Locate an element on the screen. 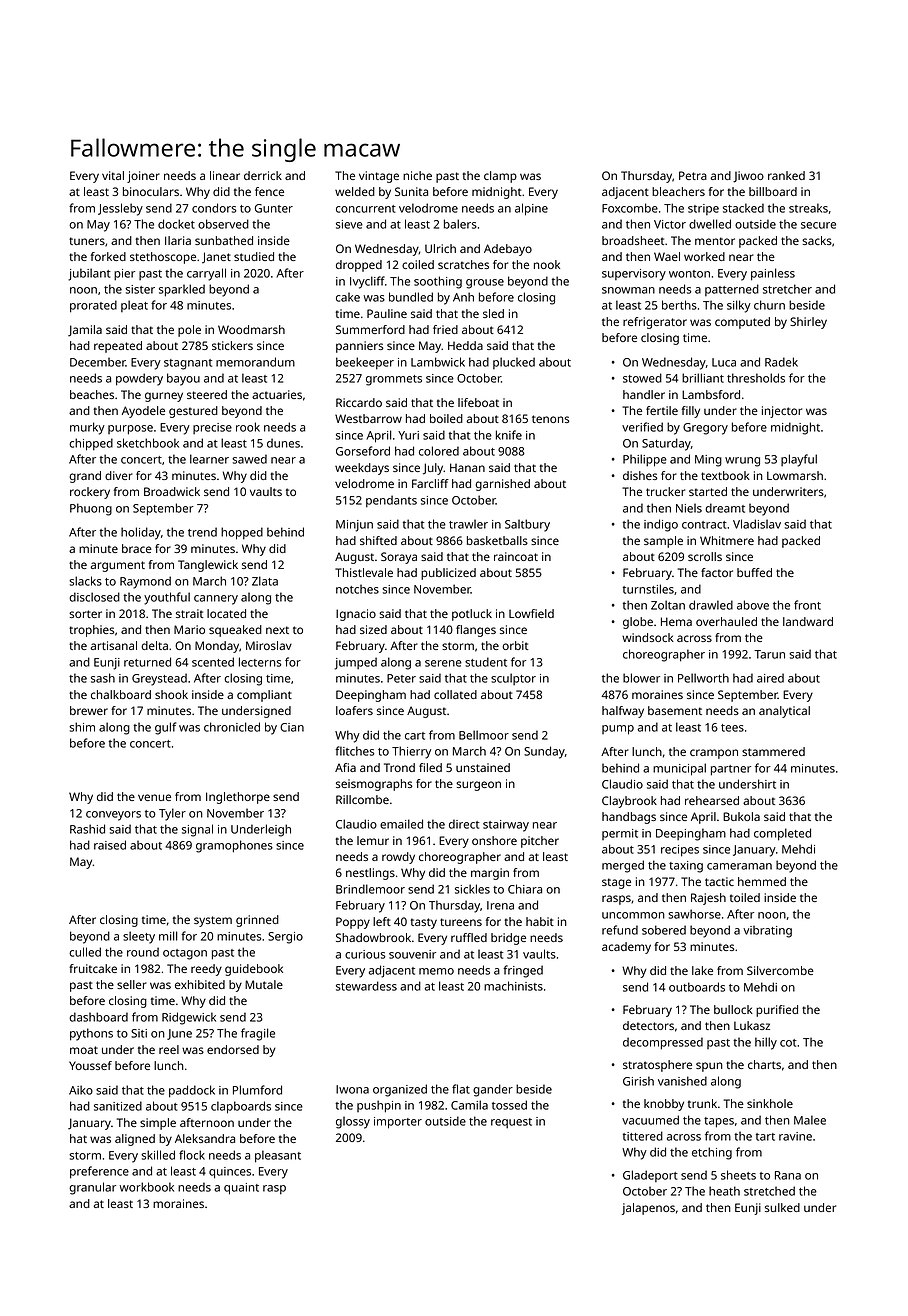  vital is located at coordinates (113, 175).
